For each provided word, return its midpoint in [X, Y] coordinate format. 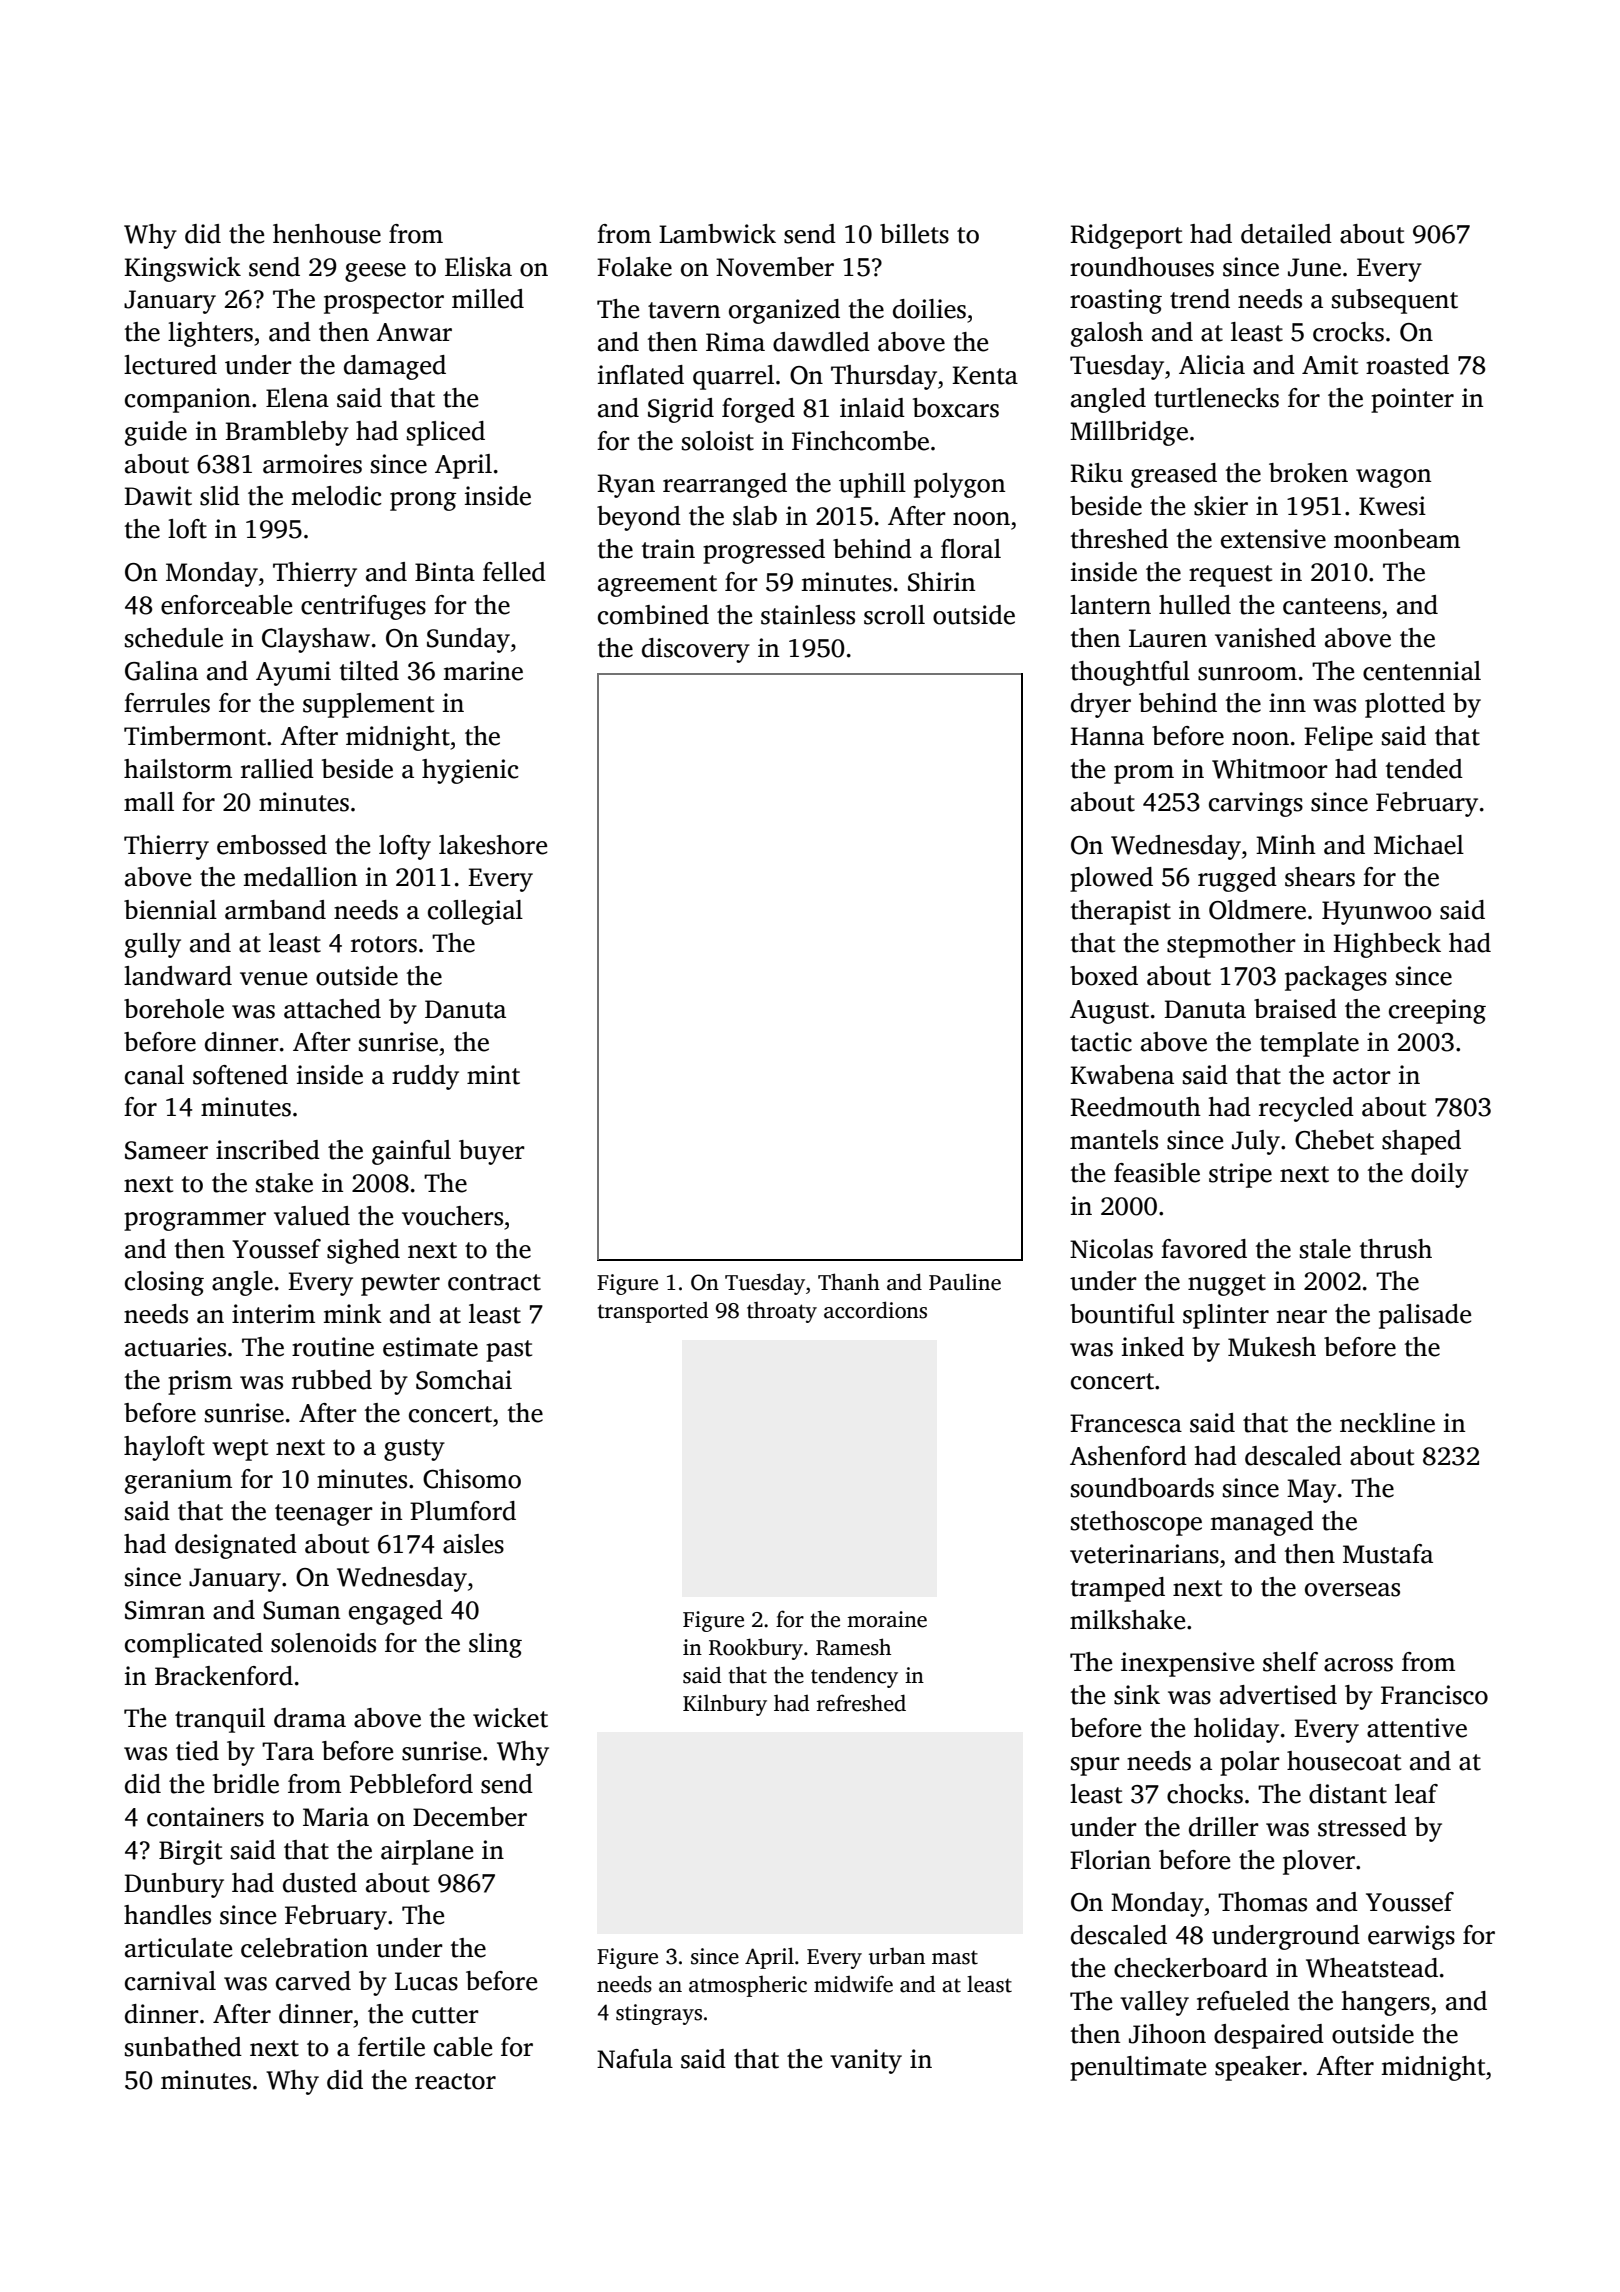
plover [1319, 1862]
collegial [475, 912]
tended [1424, 769]
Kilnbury [725, 1705]
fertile [391, 2047]
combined [653, 615]
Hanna [1107, 736]
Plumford [463, 1511]
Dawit [158, 496]
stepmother [1231, 945]
